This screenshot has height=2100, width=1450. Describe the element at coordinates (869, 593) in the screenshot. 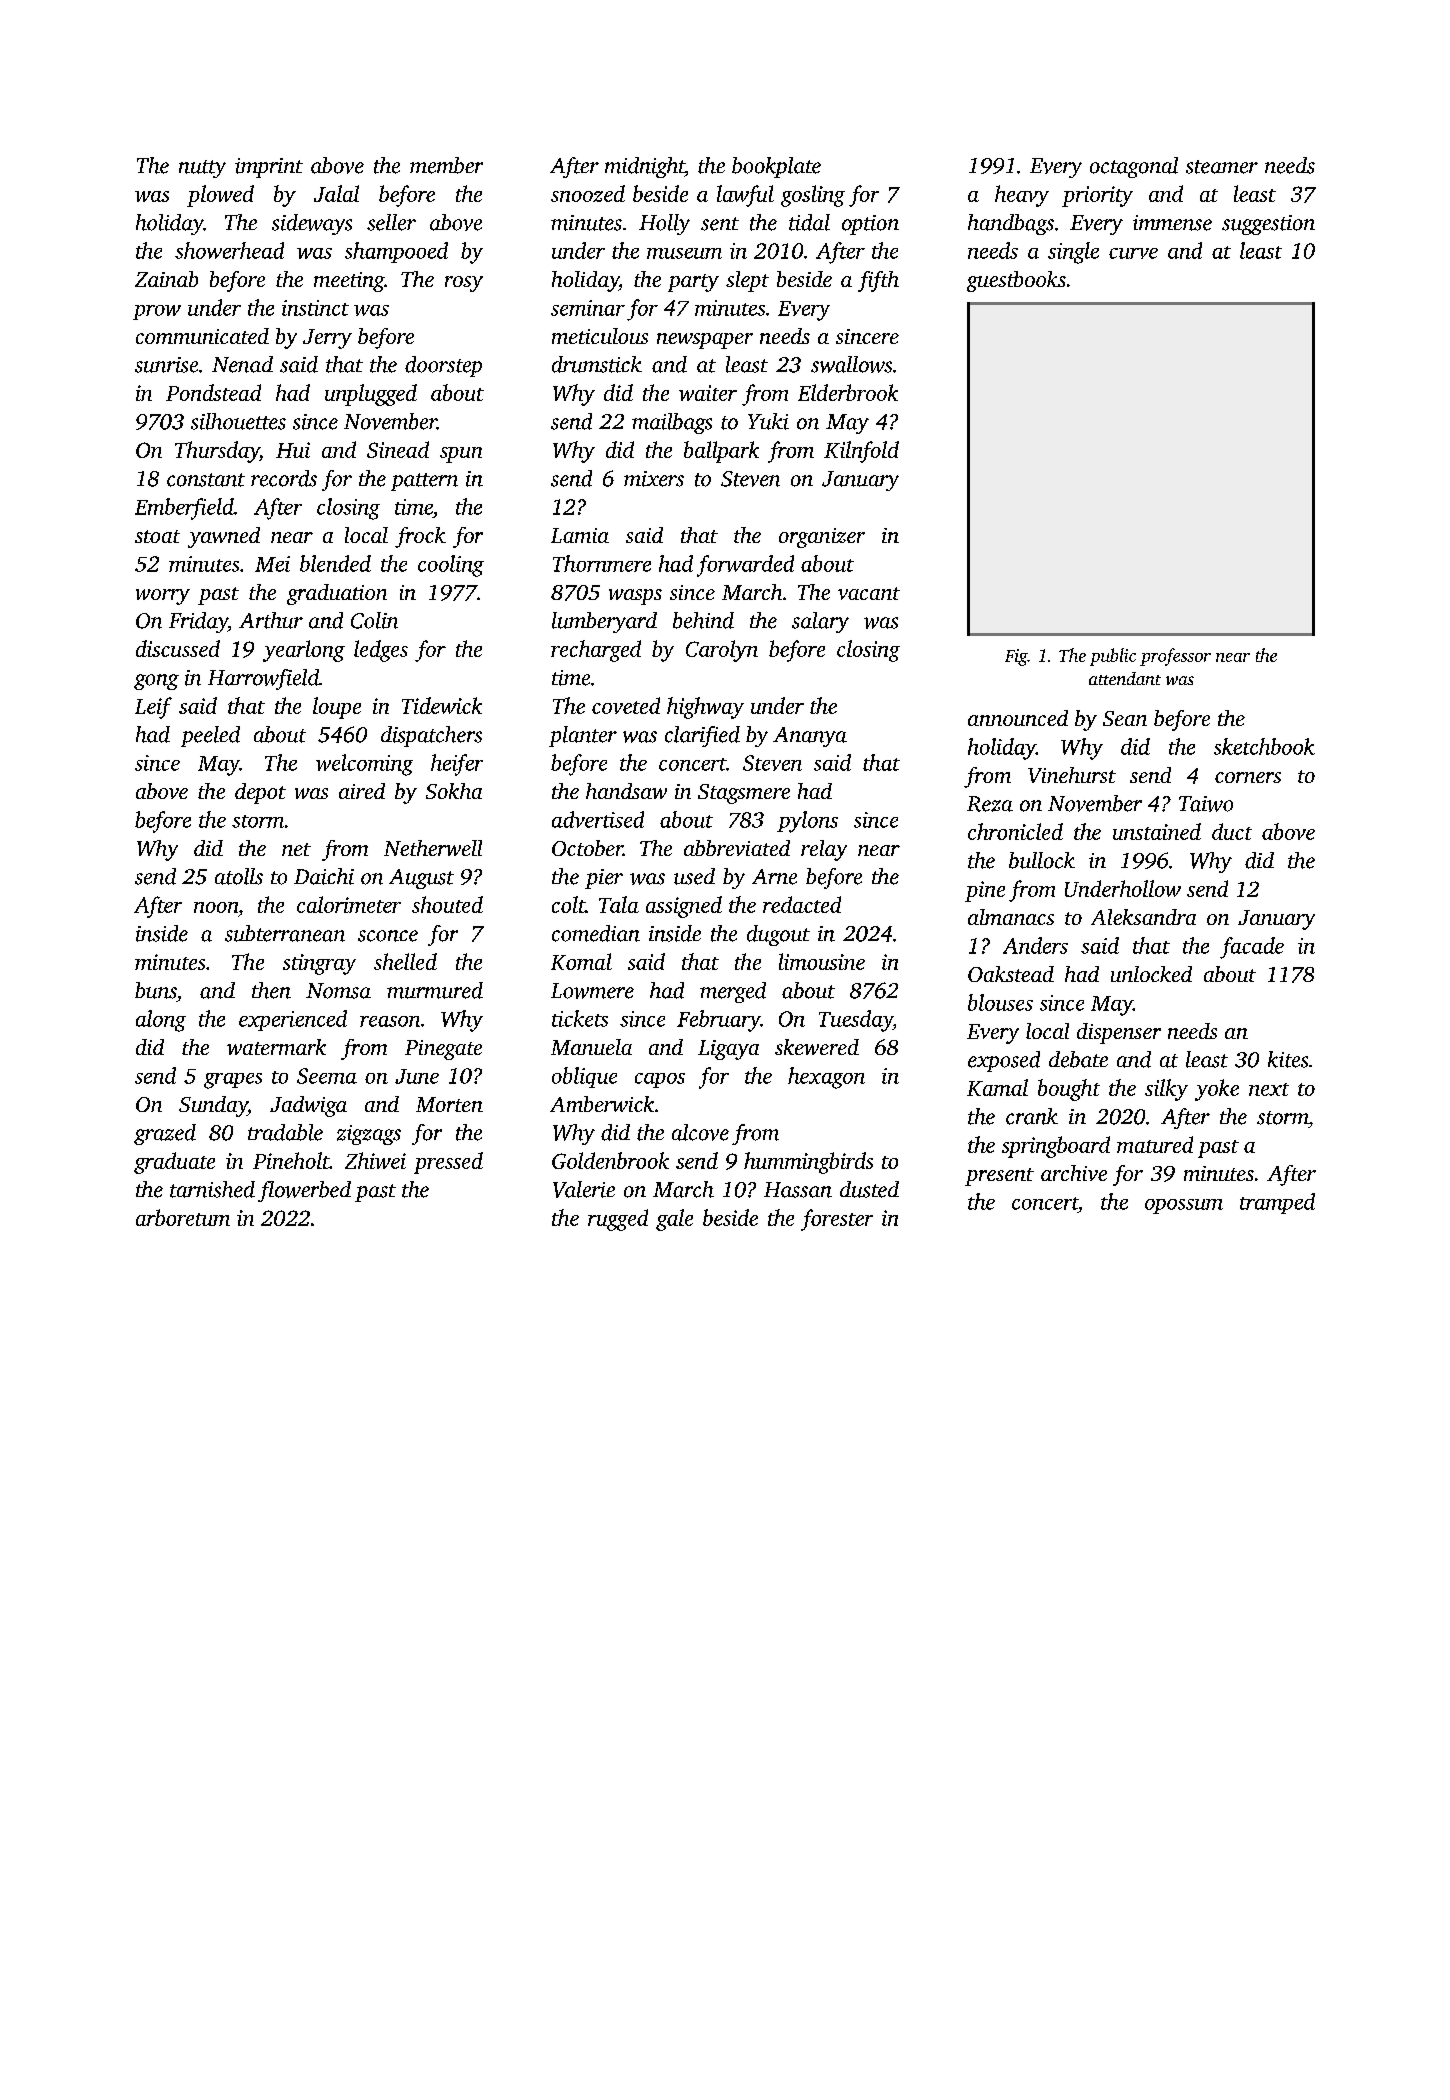

I see `vacant` at that location.
